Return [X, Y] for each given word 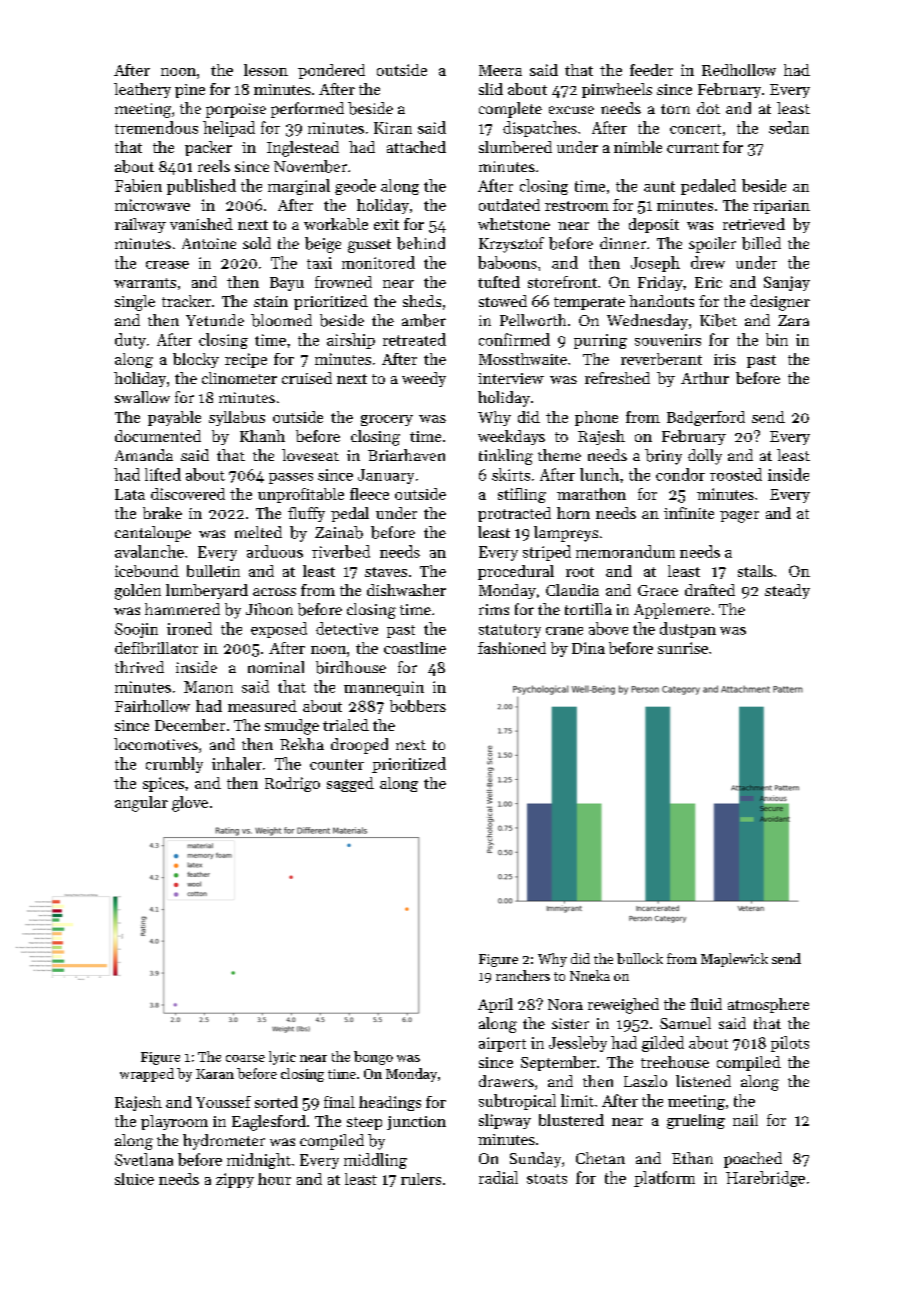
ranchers [523, 975]
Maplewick [734, 960]
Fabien [138, 185]
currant [693, 148]
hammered [182, 609]
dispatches [540, 129]
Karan [215, 1074]
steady [787, 591]
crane [564, 631]
